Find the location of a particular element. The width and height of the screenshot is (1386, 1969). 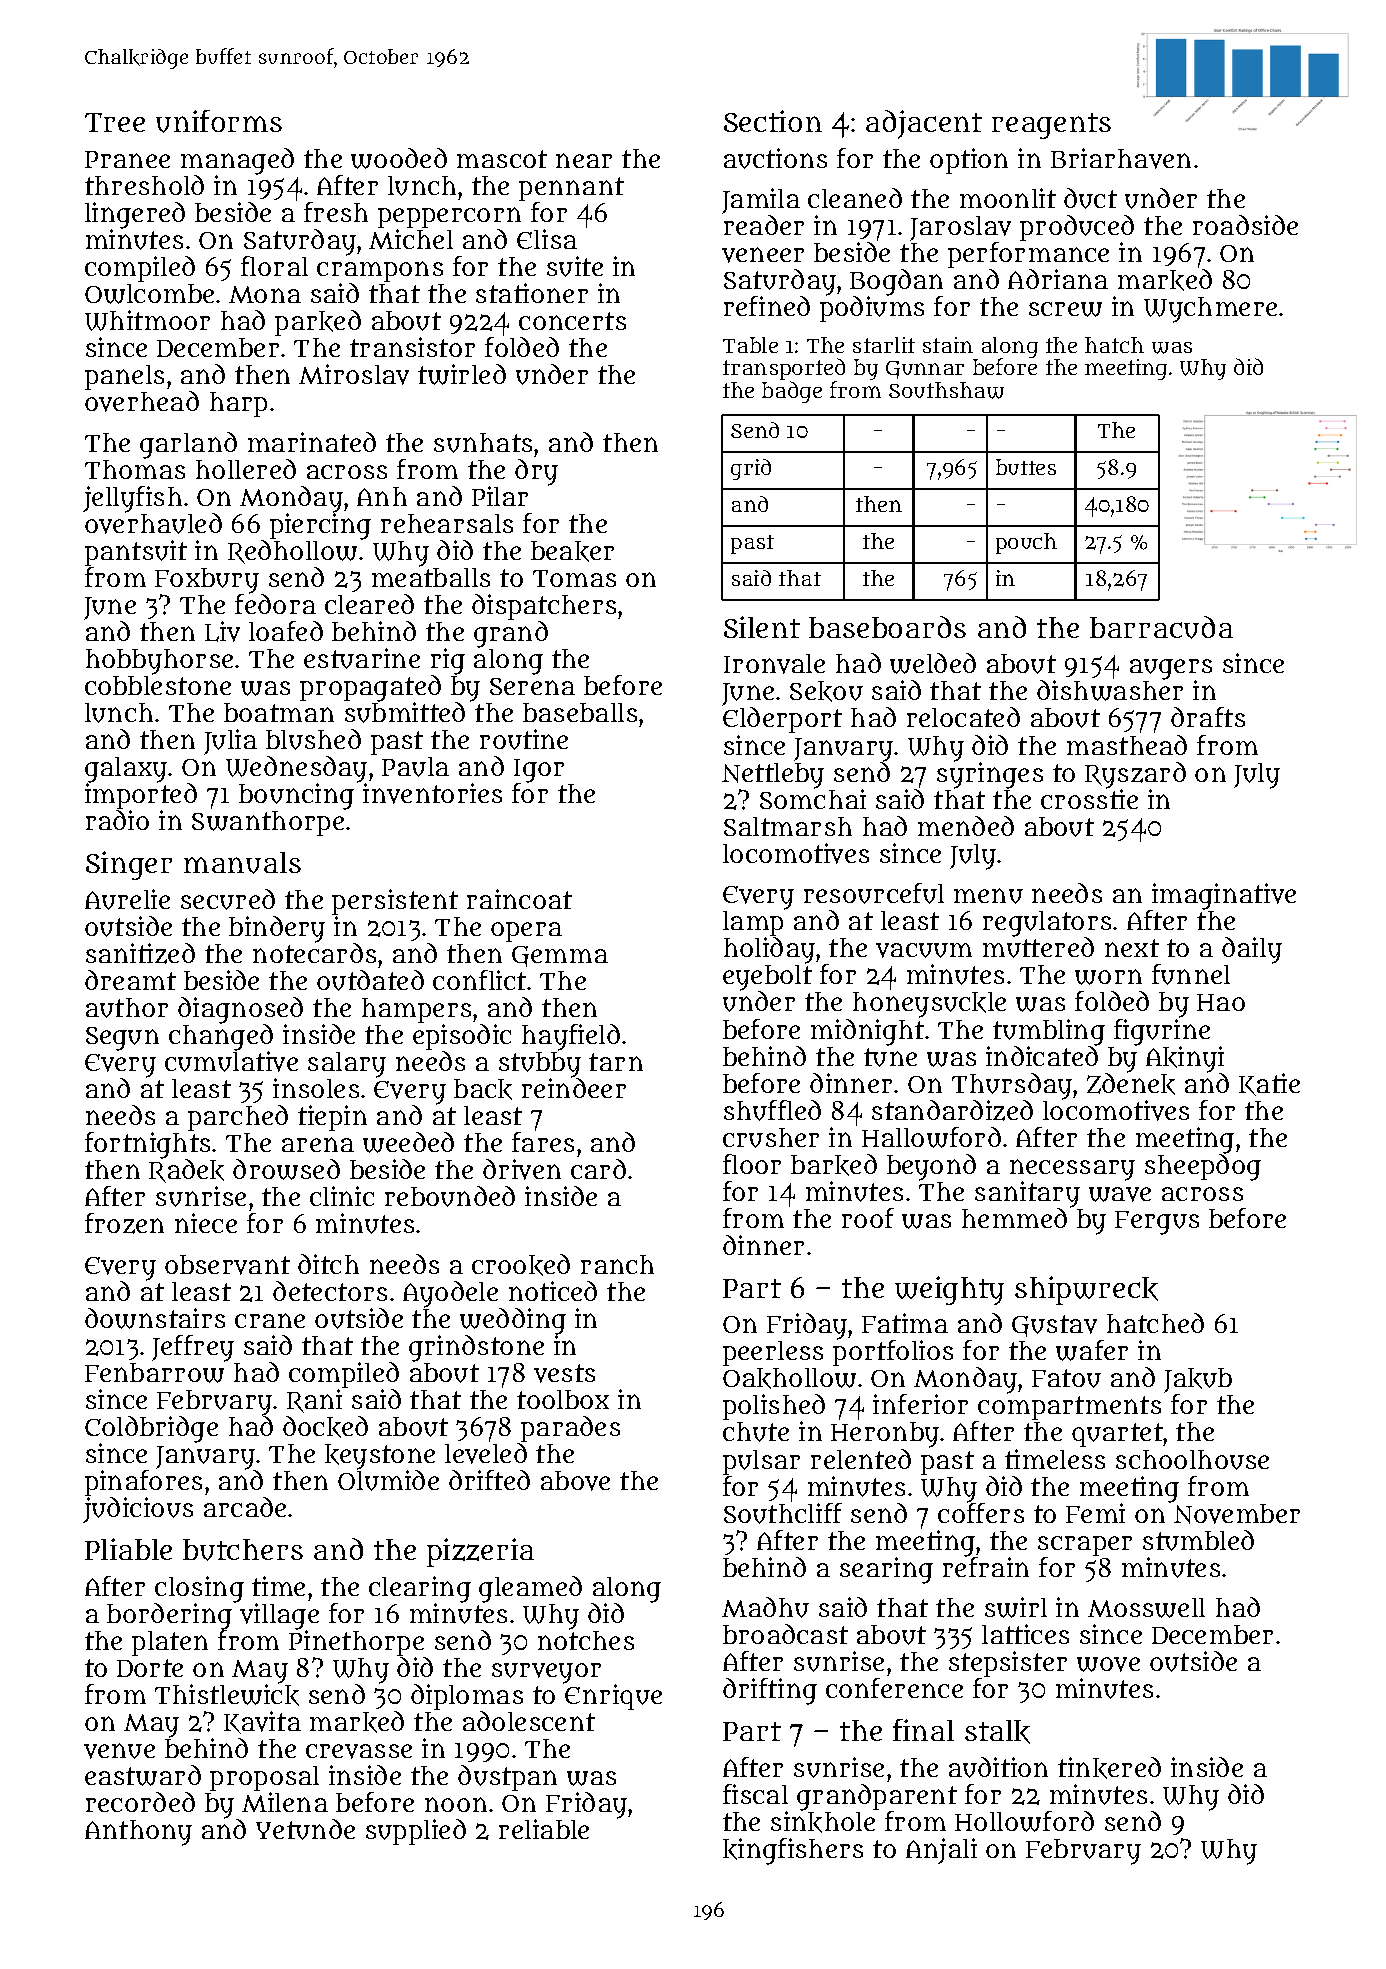

Briarhaven is located at coordinates (1121, 158).
